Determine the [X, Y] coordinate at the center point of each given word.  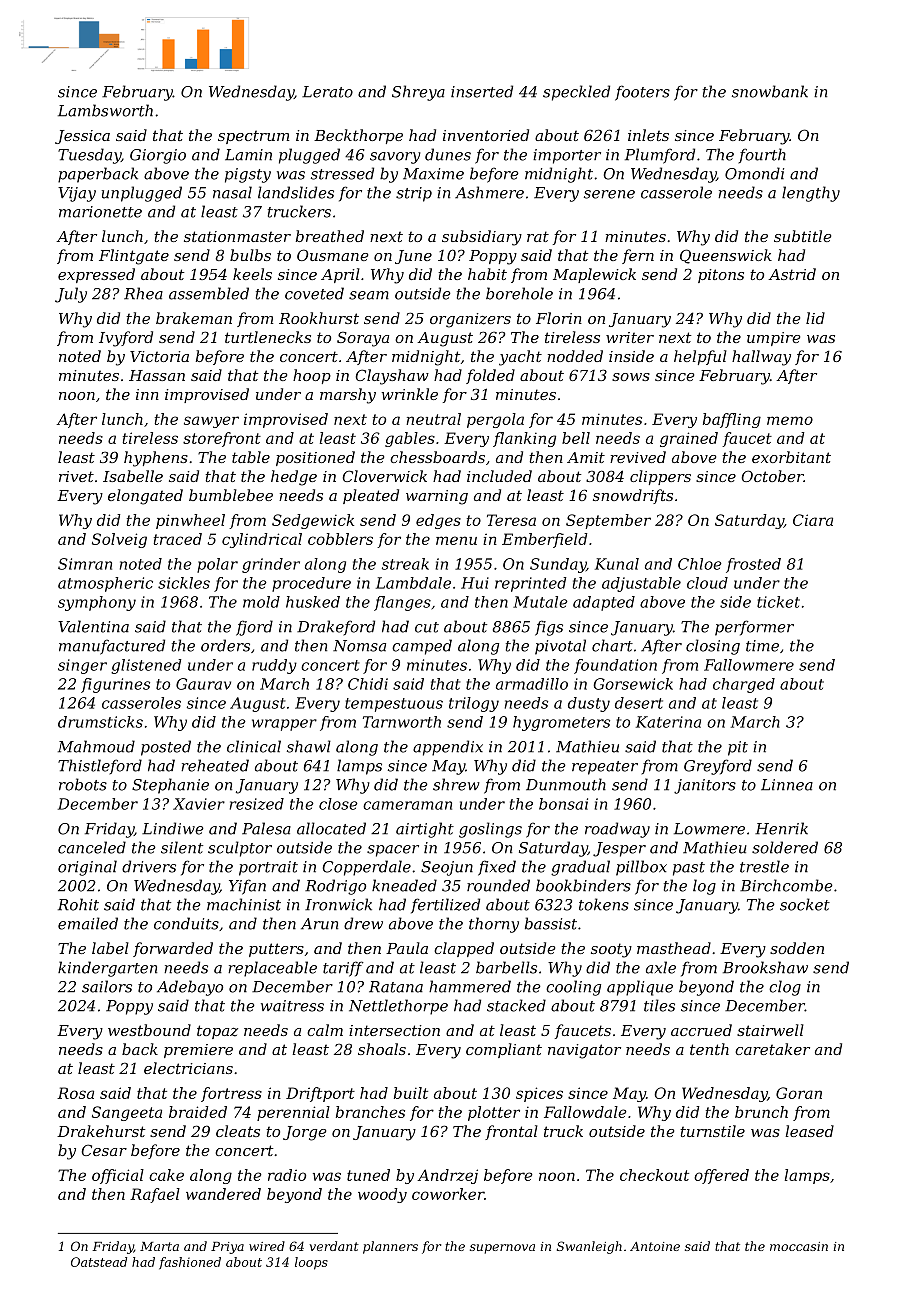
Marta [159, 1246]
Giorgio [158, 156]
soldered [785, 847]
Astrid [792, 274]
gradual [580, 868]
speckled [576, 93]
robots [83, 784]
